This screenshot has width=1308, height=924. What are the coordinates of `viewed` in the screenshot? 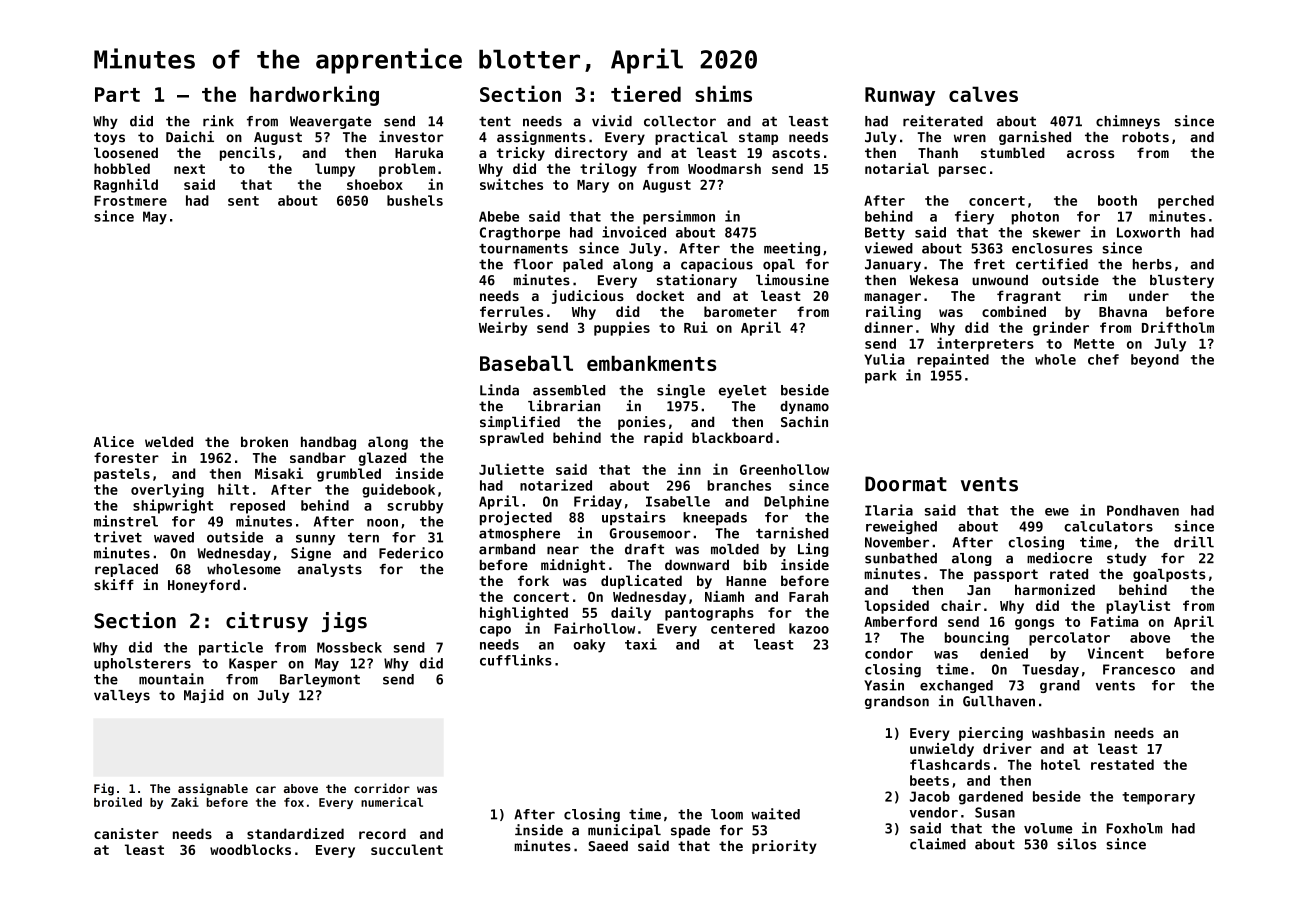 It's located at (889, 248).
